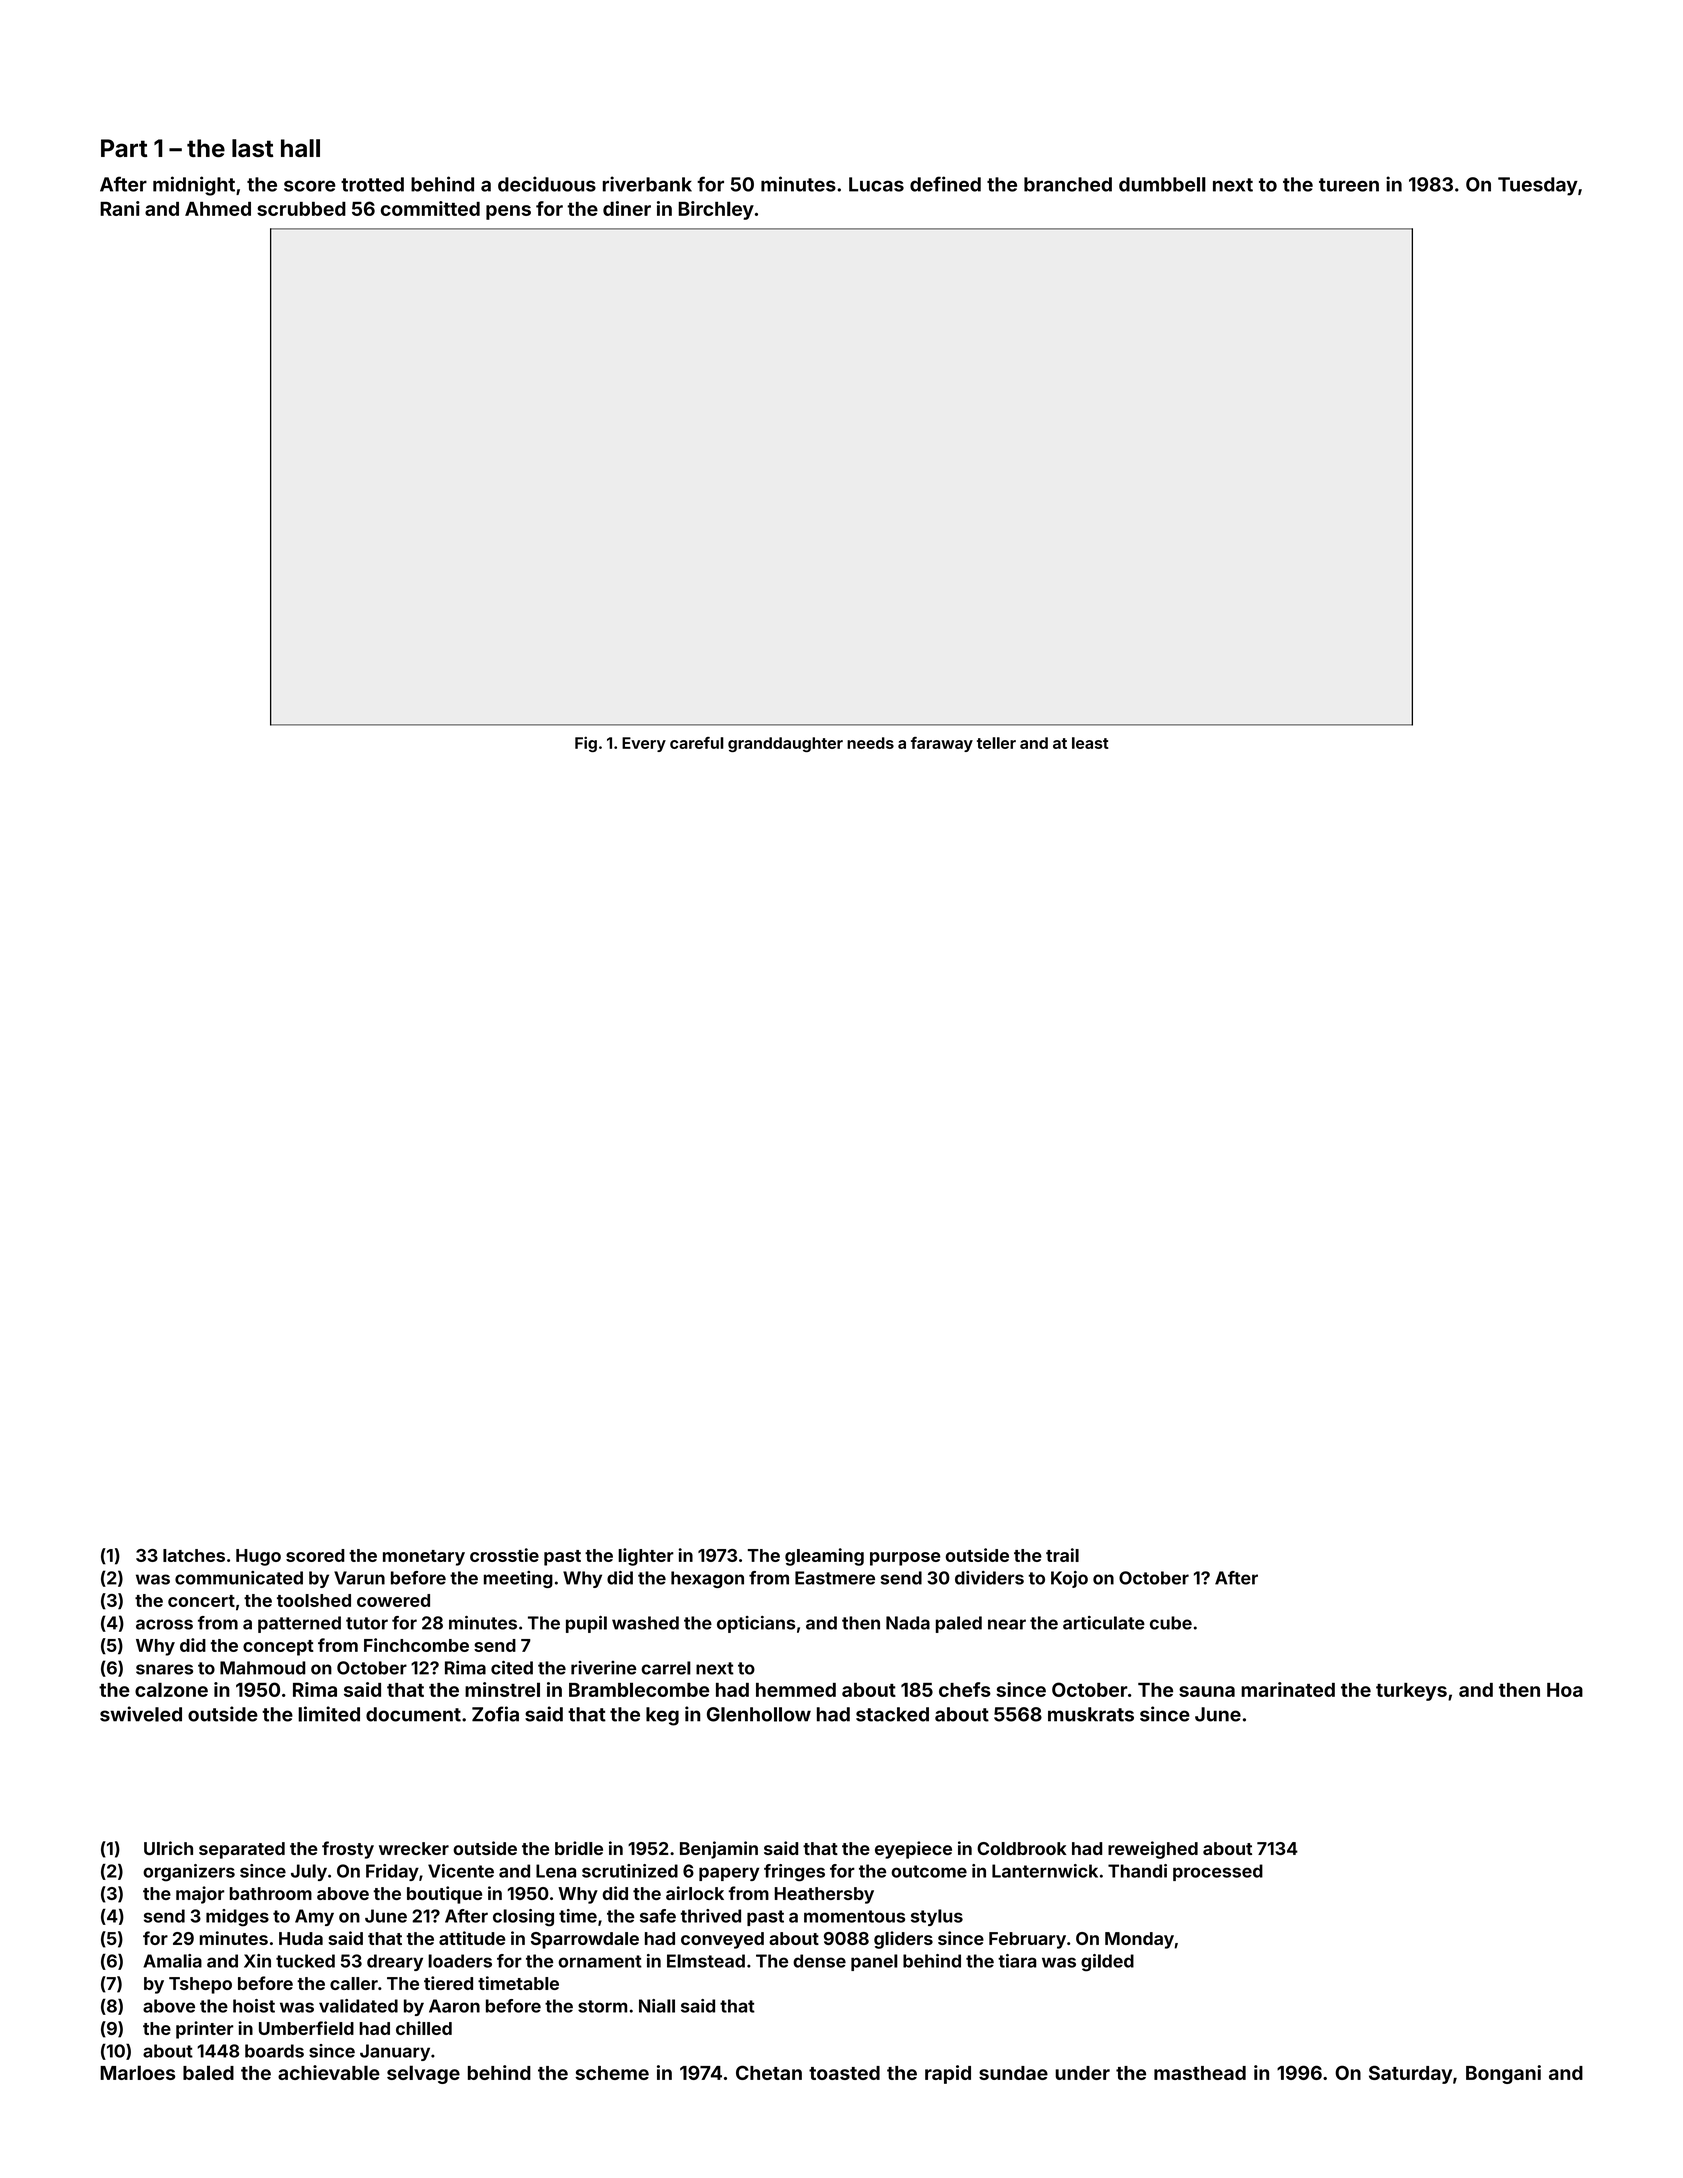  I want to click on validated, so click(358, 2006).
